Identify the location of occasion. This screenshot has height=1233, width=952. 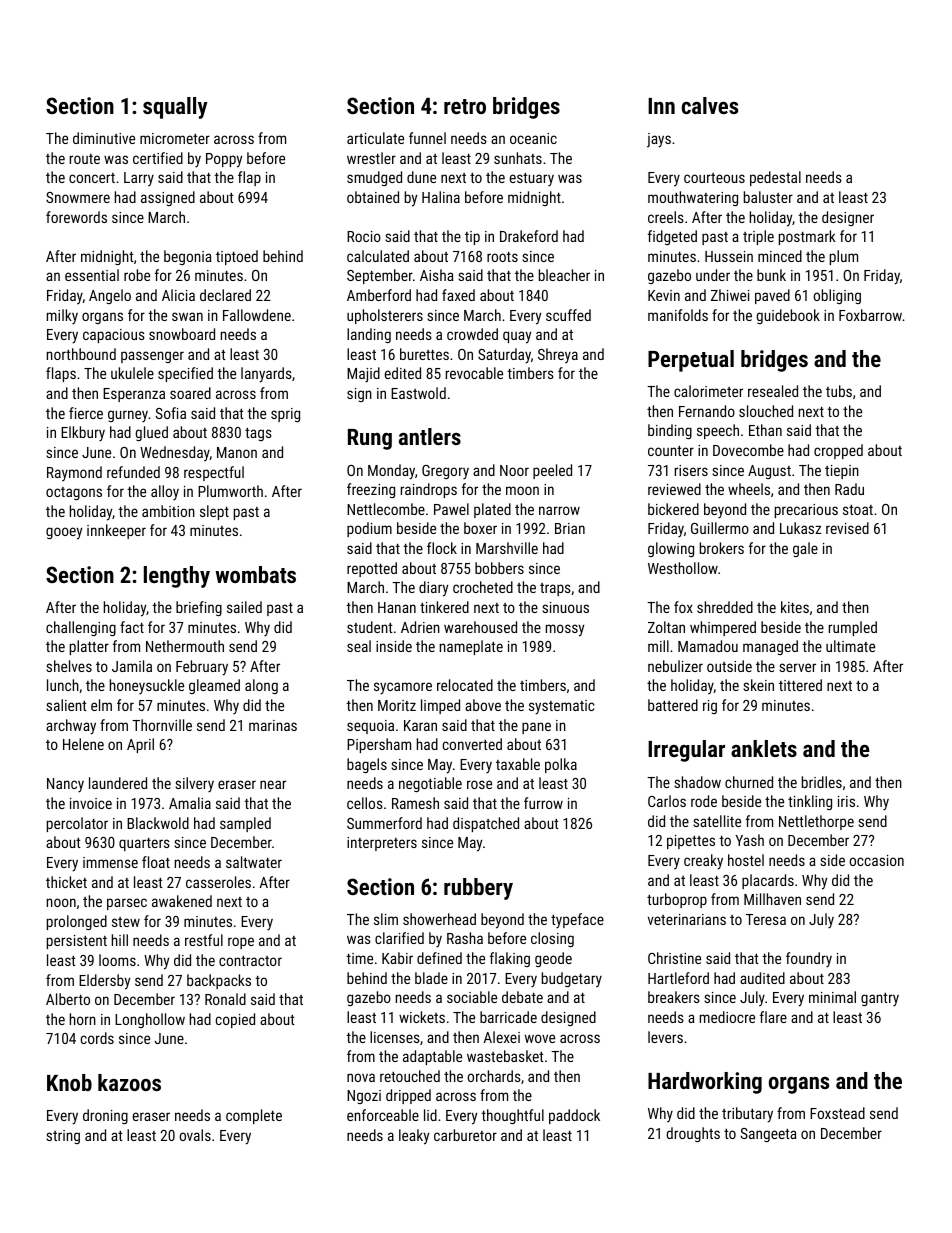
(876, 860).
